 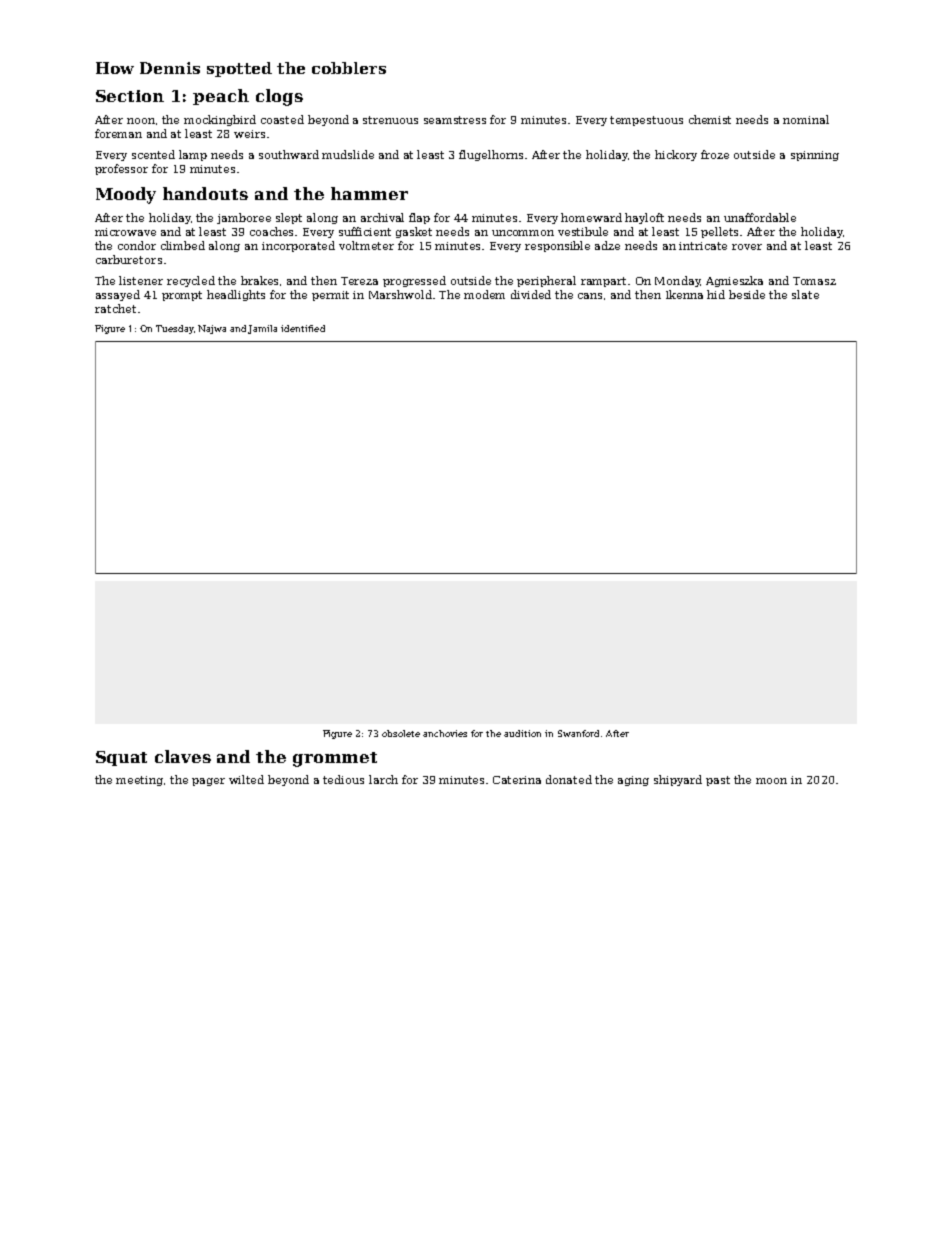 I want to click on Section, so click(x=130, y=96).
